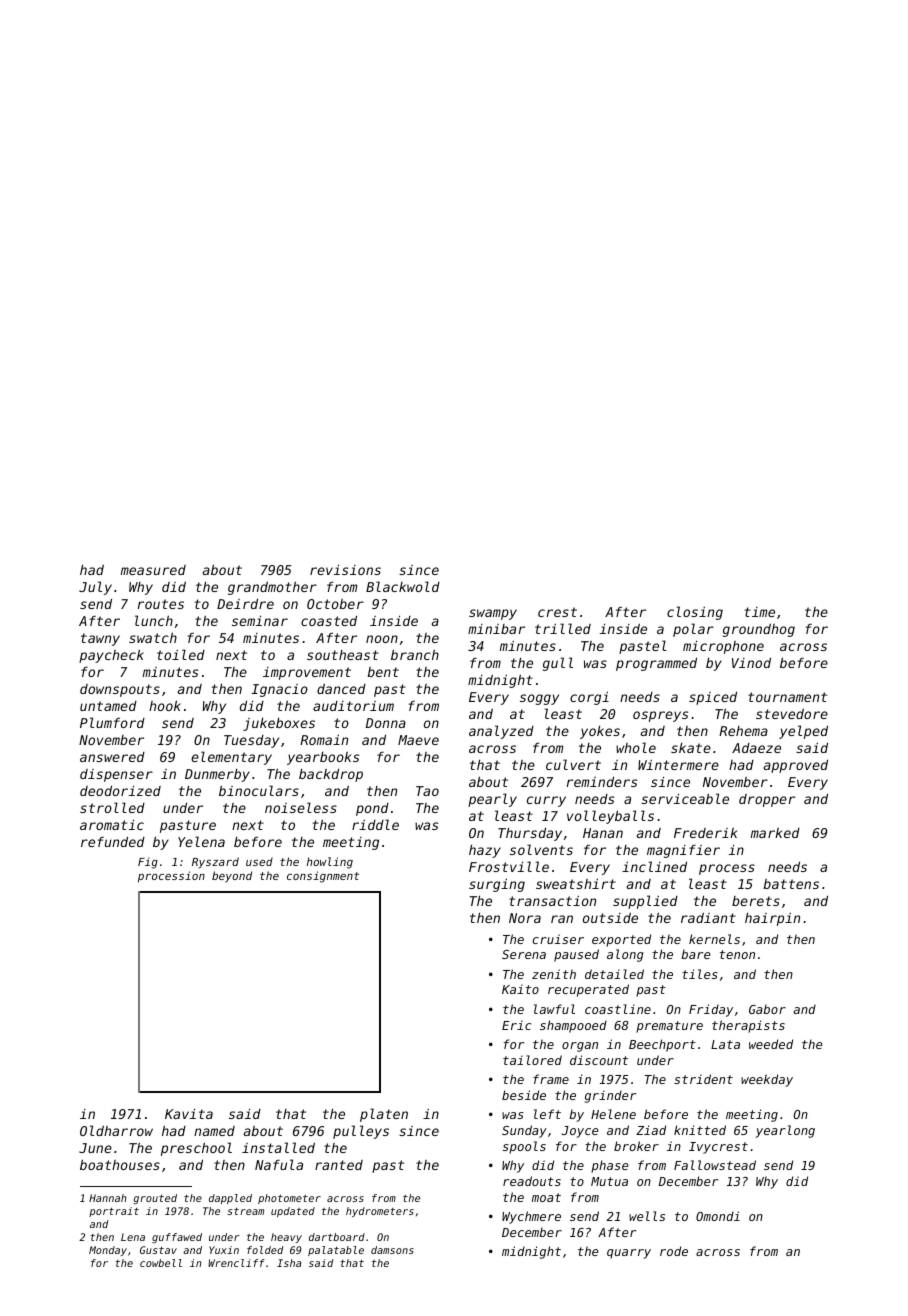 This screenshot has height=1316, width=908. Describe the element at coordinates (520, 989) in the screenshot. I see `Kaito` at that location.
